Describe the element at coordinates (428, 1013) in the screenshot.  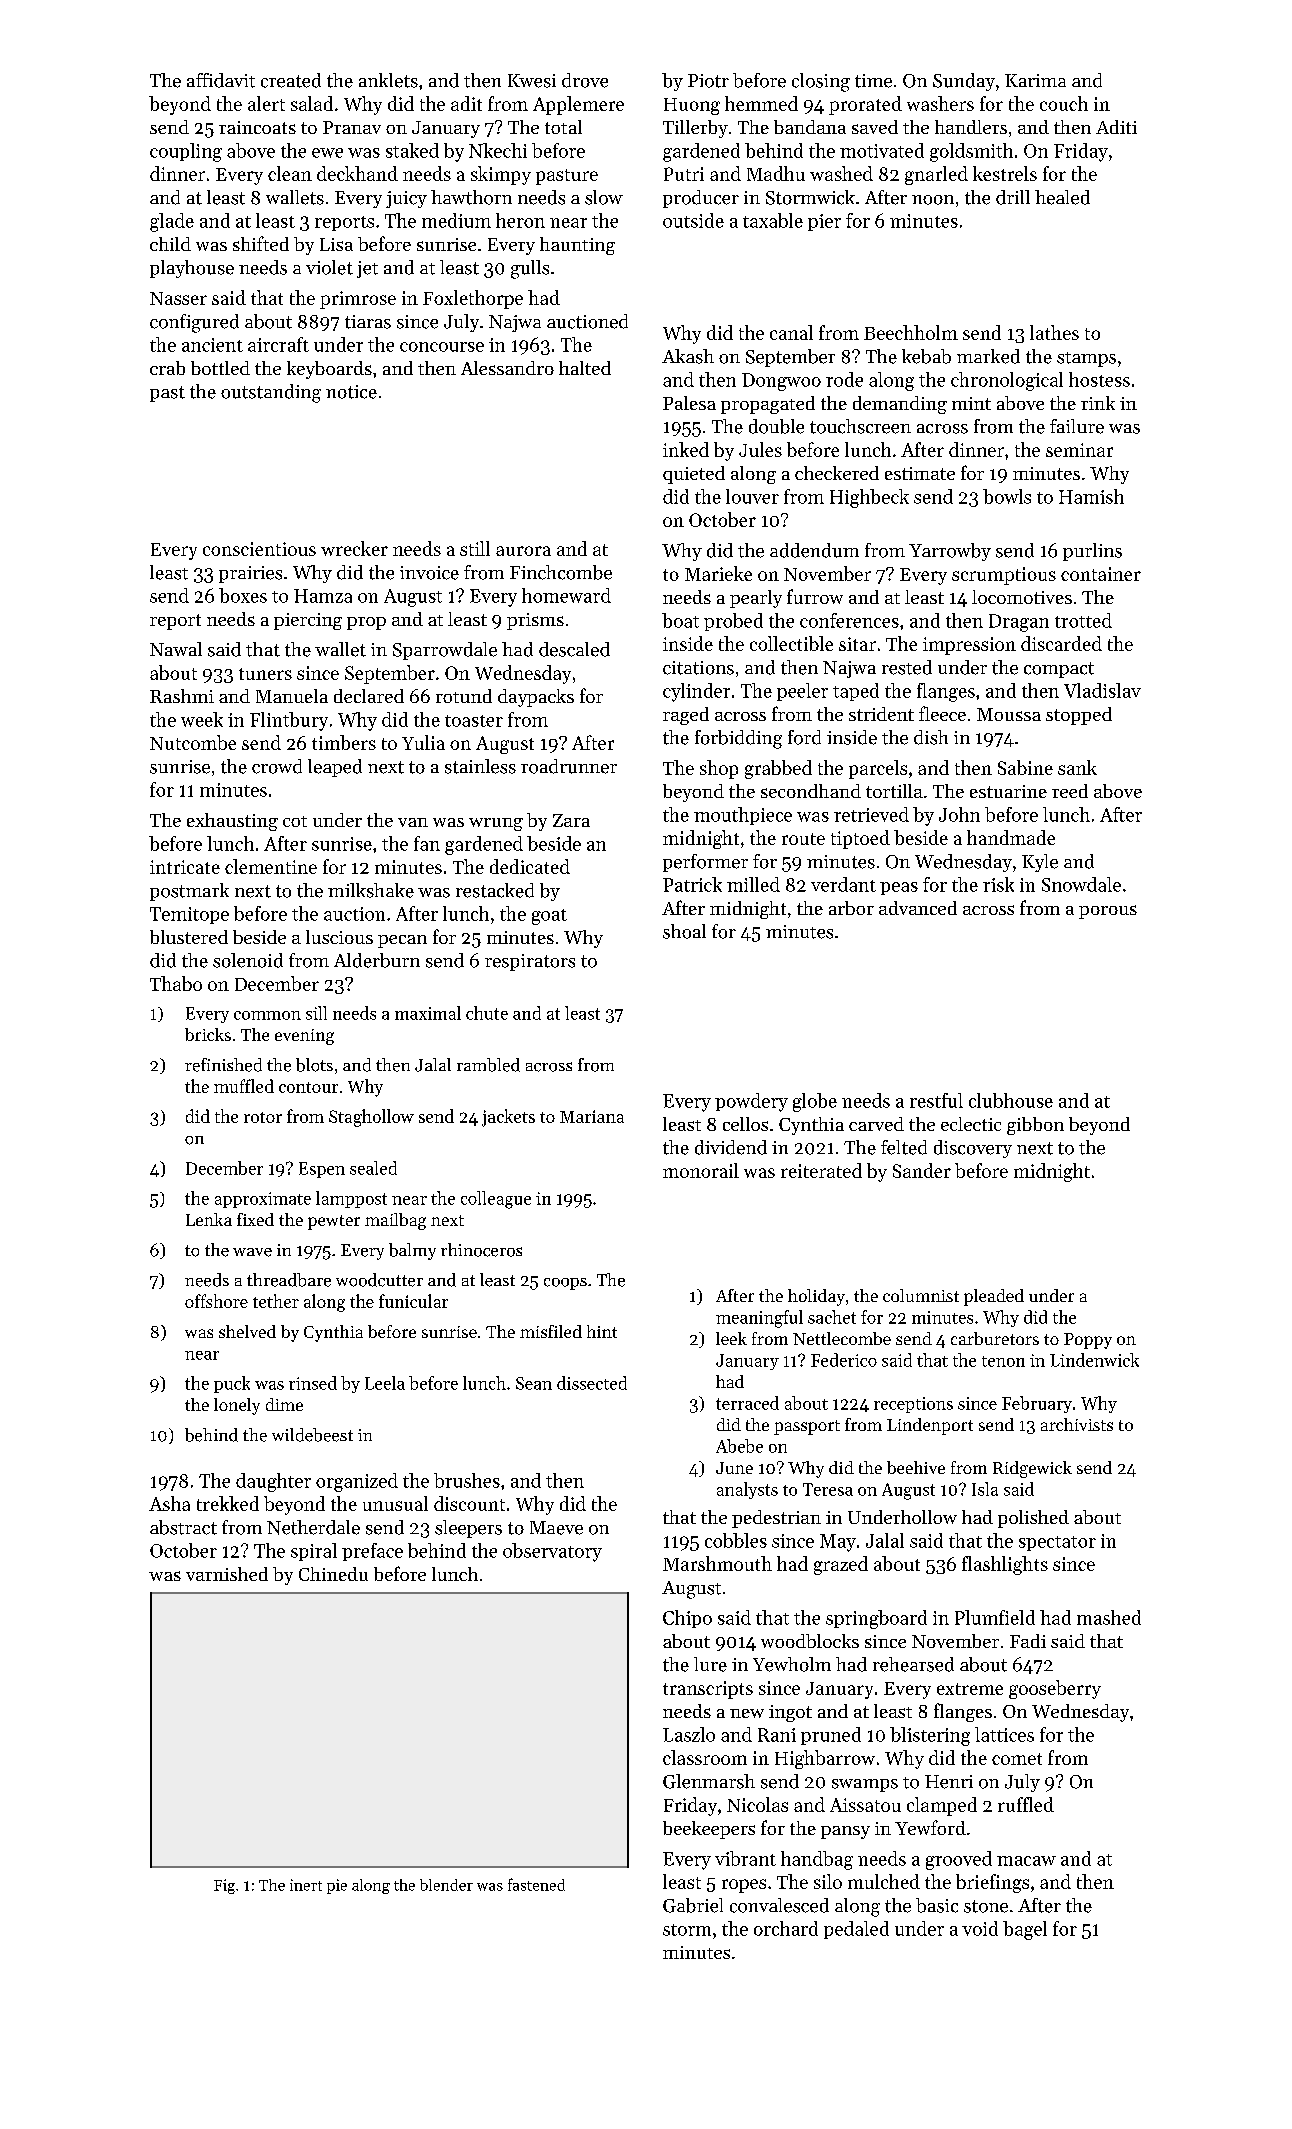
I see `maximal` at that location.
